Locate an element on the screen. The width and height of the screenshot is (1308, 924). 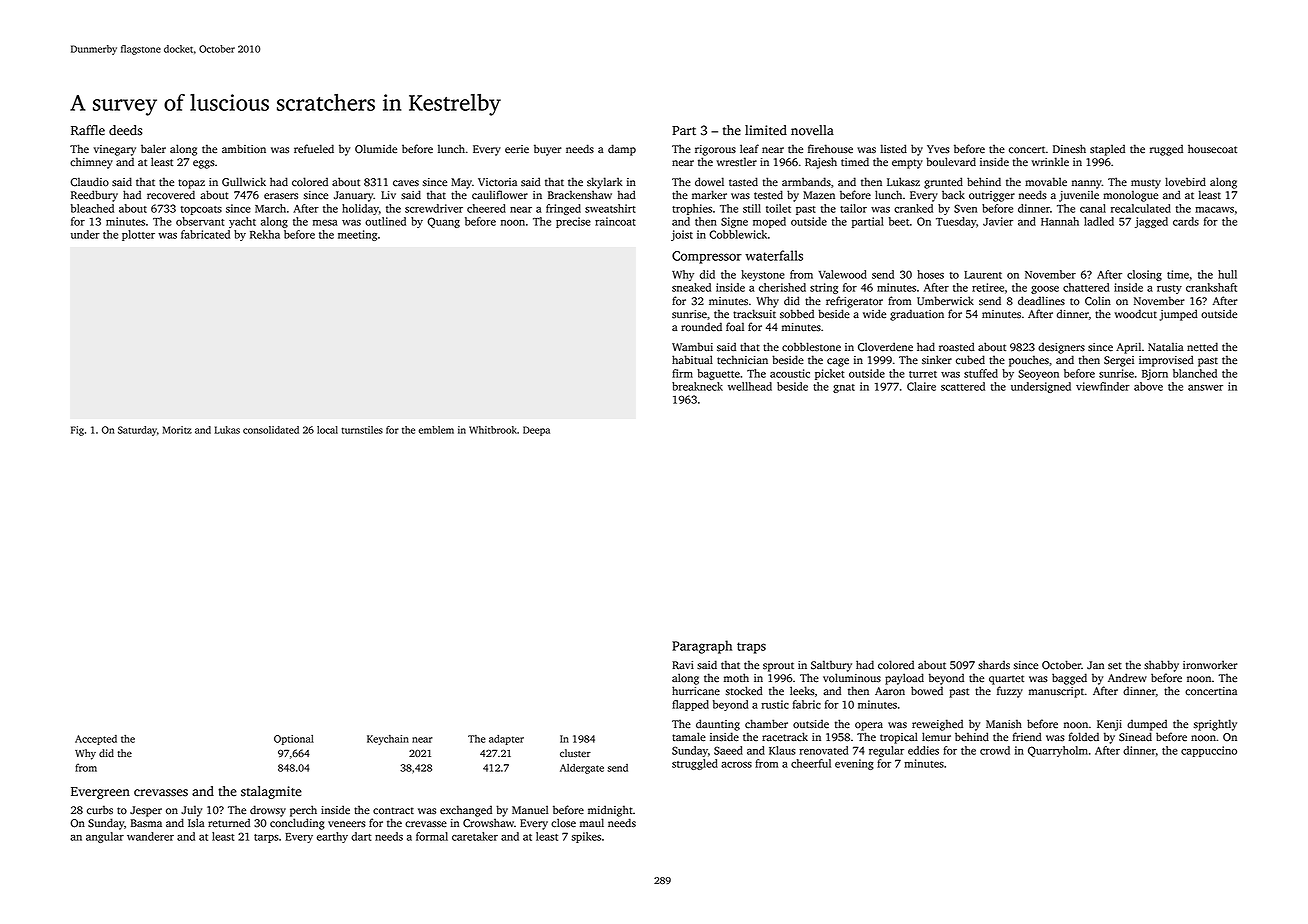
Ravi is located at coordinates (683, 665).
